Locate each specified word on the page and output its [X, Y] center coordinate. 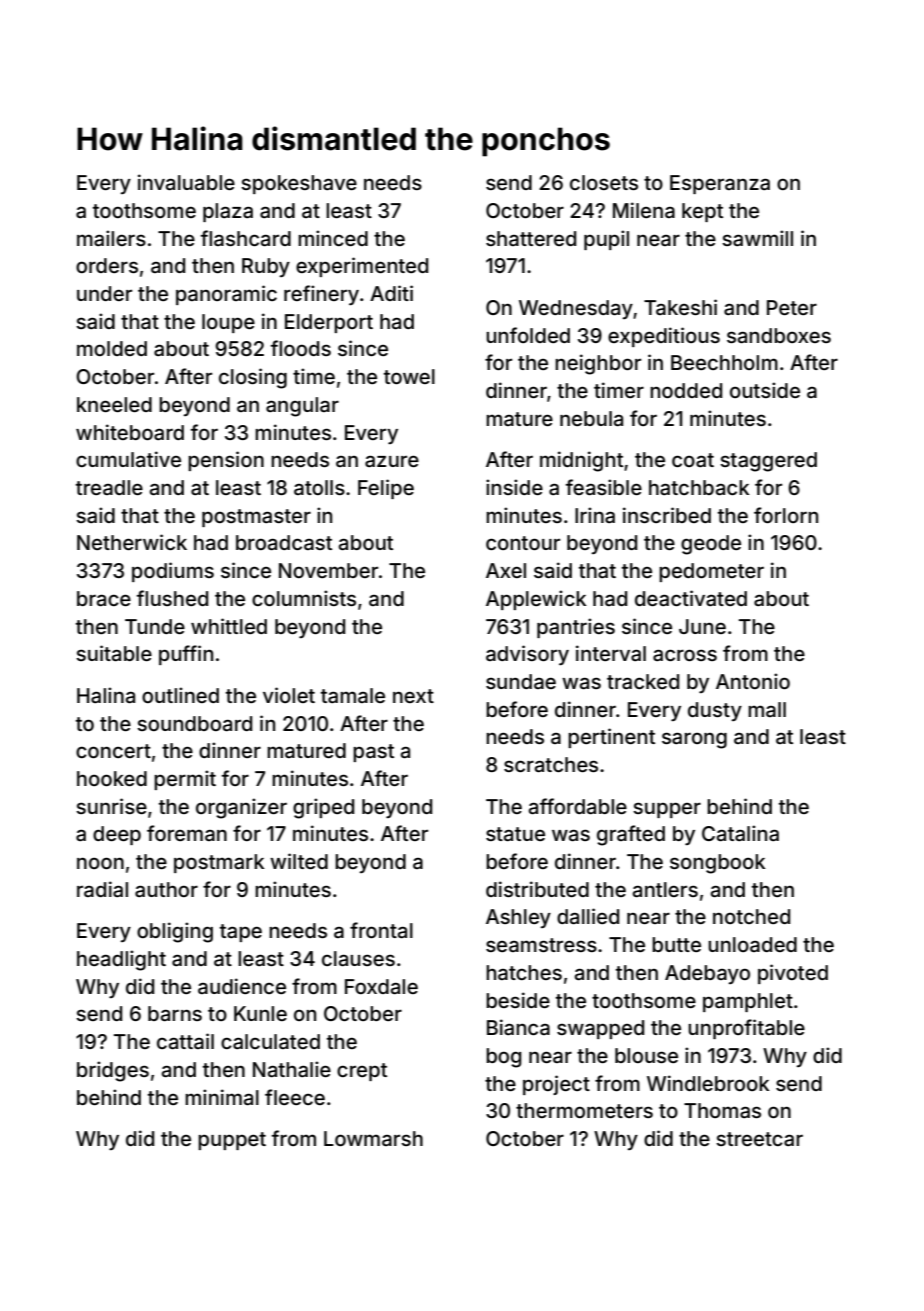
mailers [111, 238]
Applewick [536, 600]
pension [226, 461]
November [328, 570]
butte [676, 944]
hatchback [699, 487]
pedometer [711, 572]
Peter [792, 307]
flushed [172, 598]
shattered [531, 238]
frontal [381, 930]
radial [102, 889]
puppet [232, 1141]
